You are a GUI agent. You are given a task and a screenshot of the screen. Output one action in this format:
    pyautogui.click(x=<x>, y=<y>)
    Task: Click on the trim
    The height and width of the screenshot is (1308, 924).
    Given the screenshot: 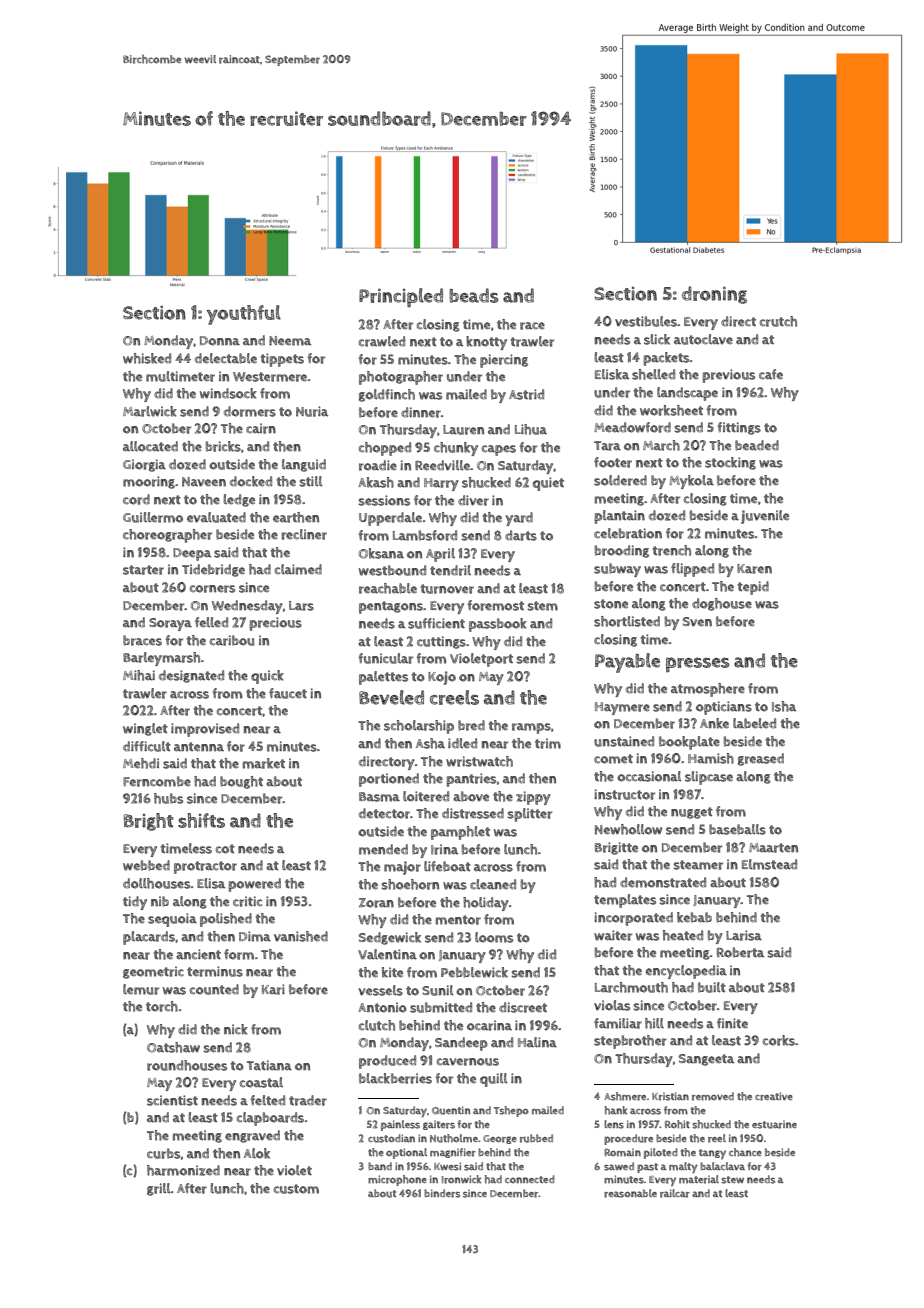 What is the action you would take?
    pyautogui.click(x=548, y=743)
